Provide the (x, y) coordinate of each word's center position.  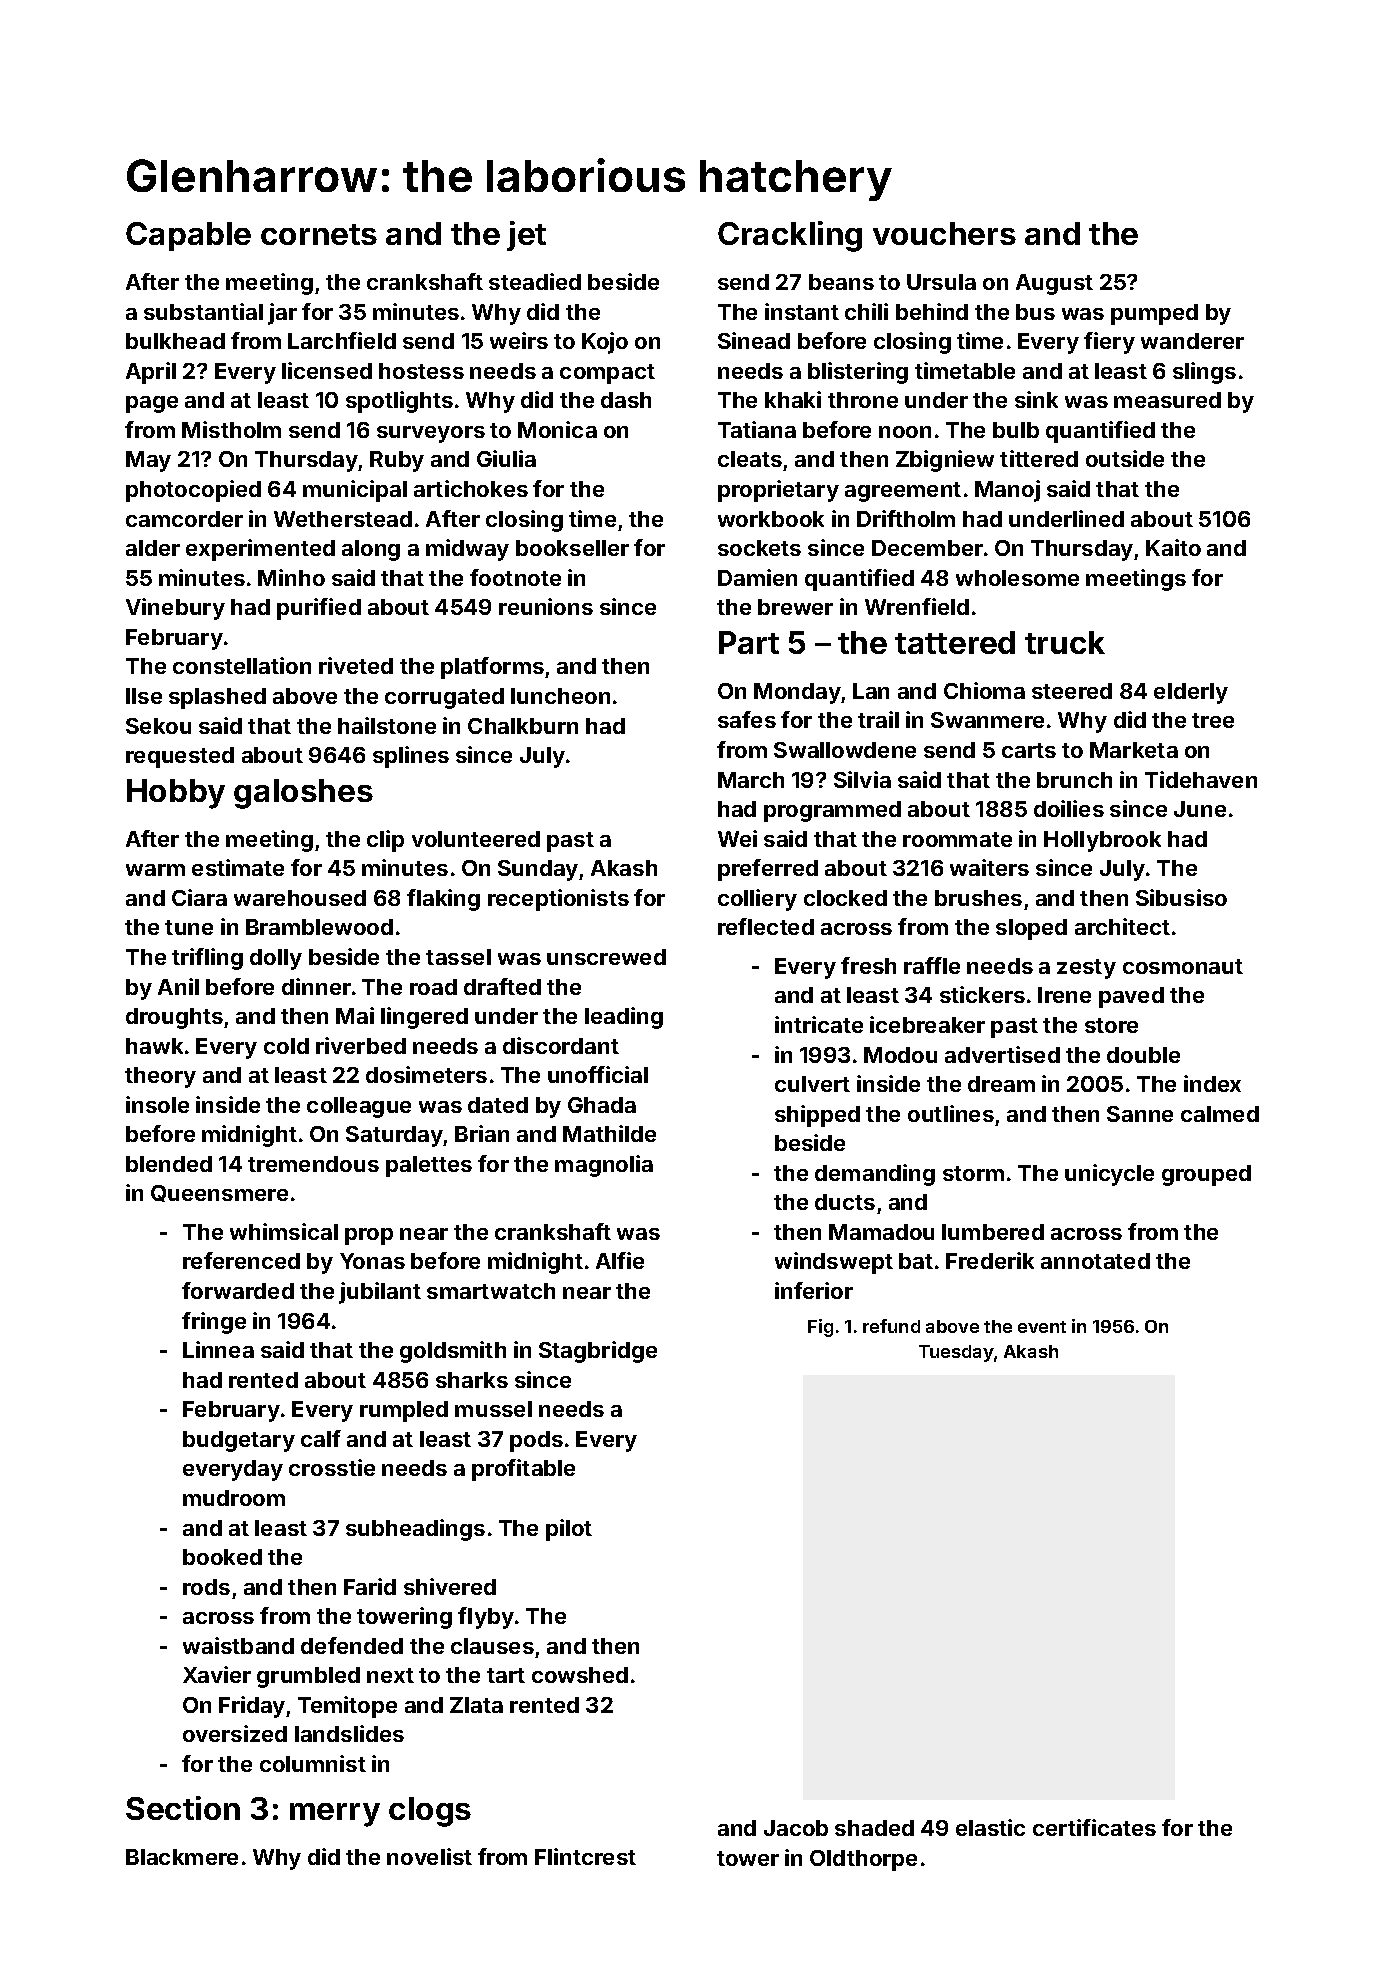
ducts (845, 1202)
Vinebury (175, 609)
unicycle (1109, 1175)
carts (1029, 750)
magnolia (604, 1166)
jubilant (380, 1293)
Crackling (790, 236)
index (1212, 1083)
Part (749, 642)
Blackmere (182, 1857)
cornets (319, 234)
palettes (429, 1166)
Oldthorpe (863, 1860)
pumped (1154, 314)
